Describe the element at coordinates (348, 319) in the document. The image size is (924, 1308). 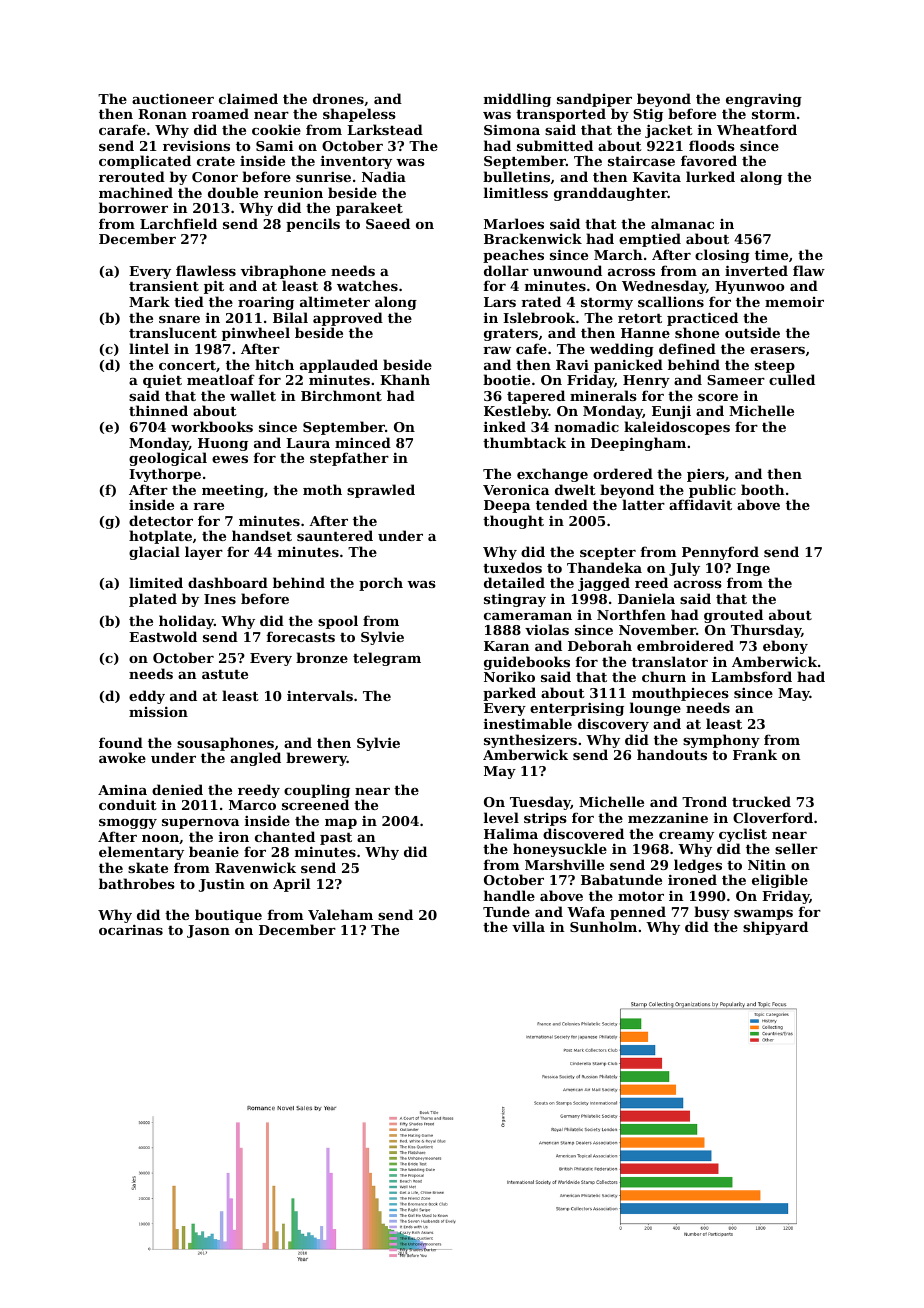
I see `approved` at that location.
